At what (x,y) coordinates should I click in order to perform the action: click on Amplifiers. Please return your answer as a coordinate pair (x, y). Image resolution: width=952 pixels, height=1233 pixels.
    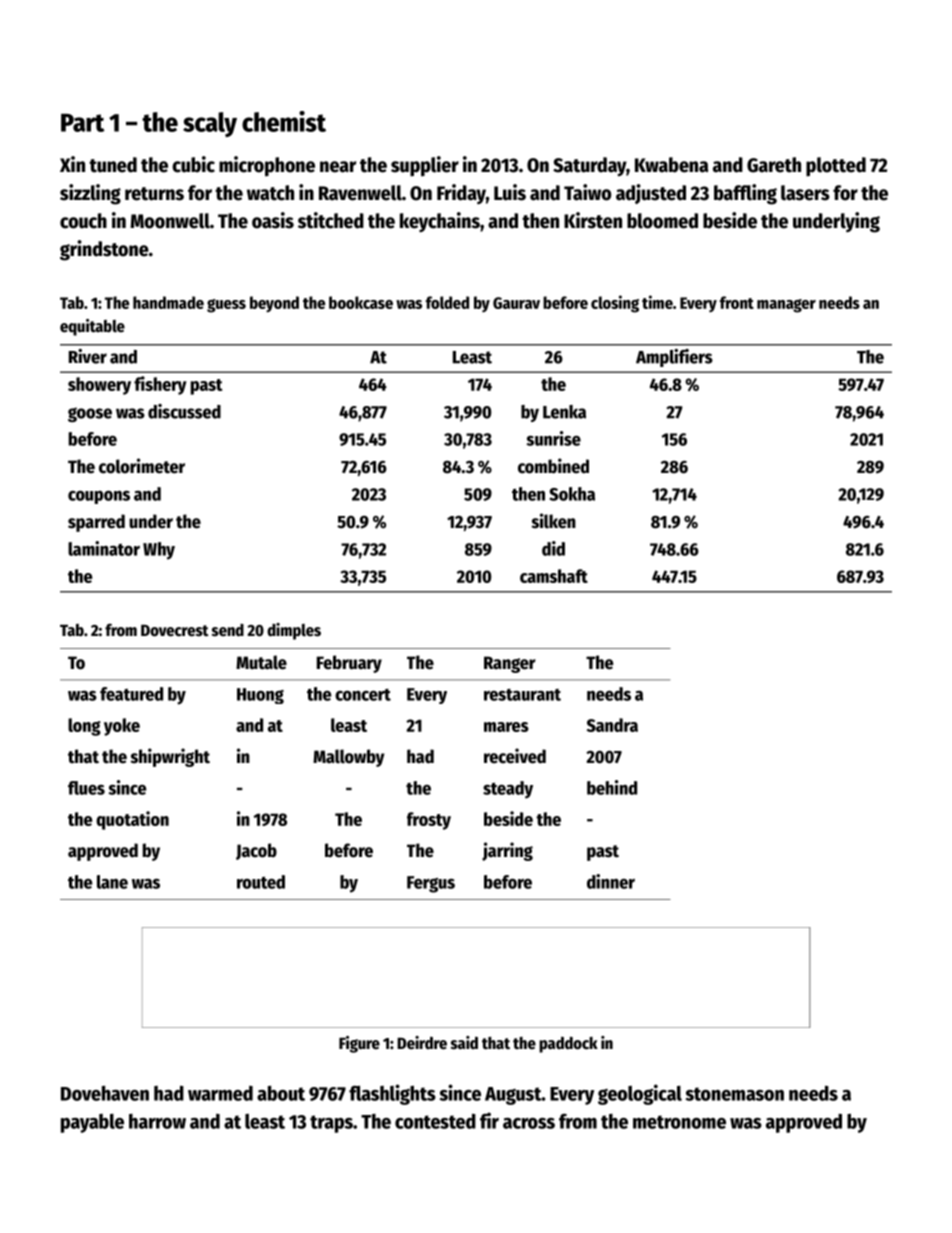
    Looking at the image, I should click on (674, 358).
